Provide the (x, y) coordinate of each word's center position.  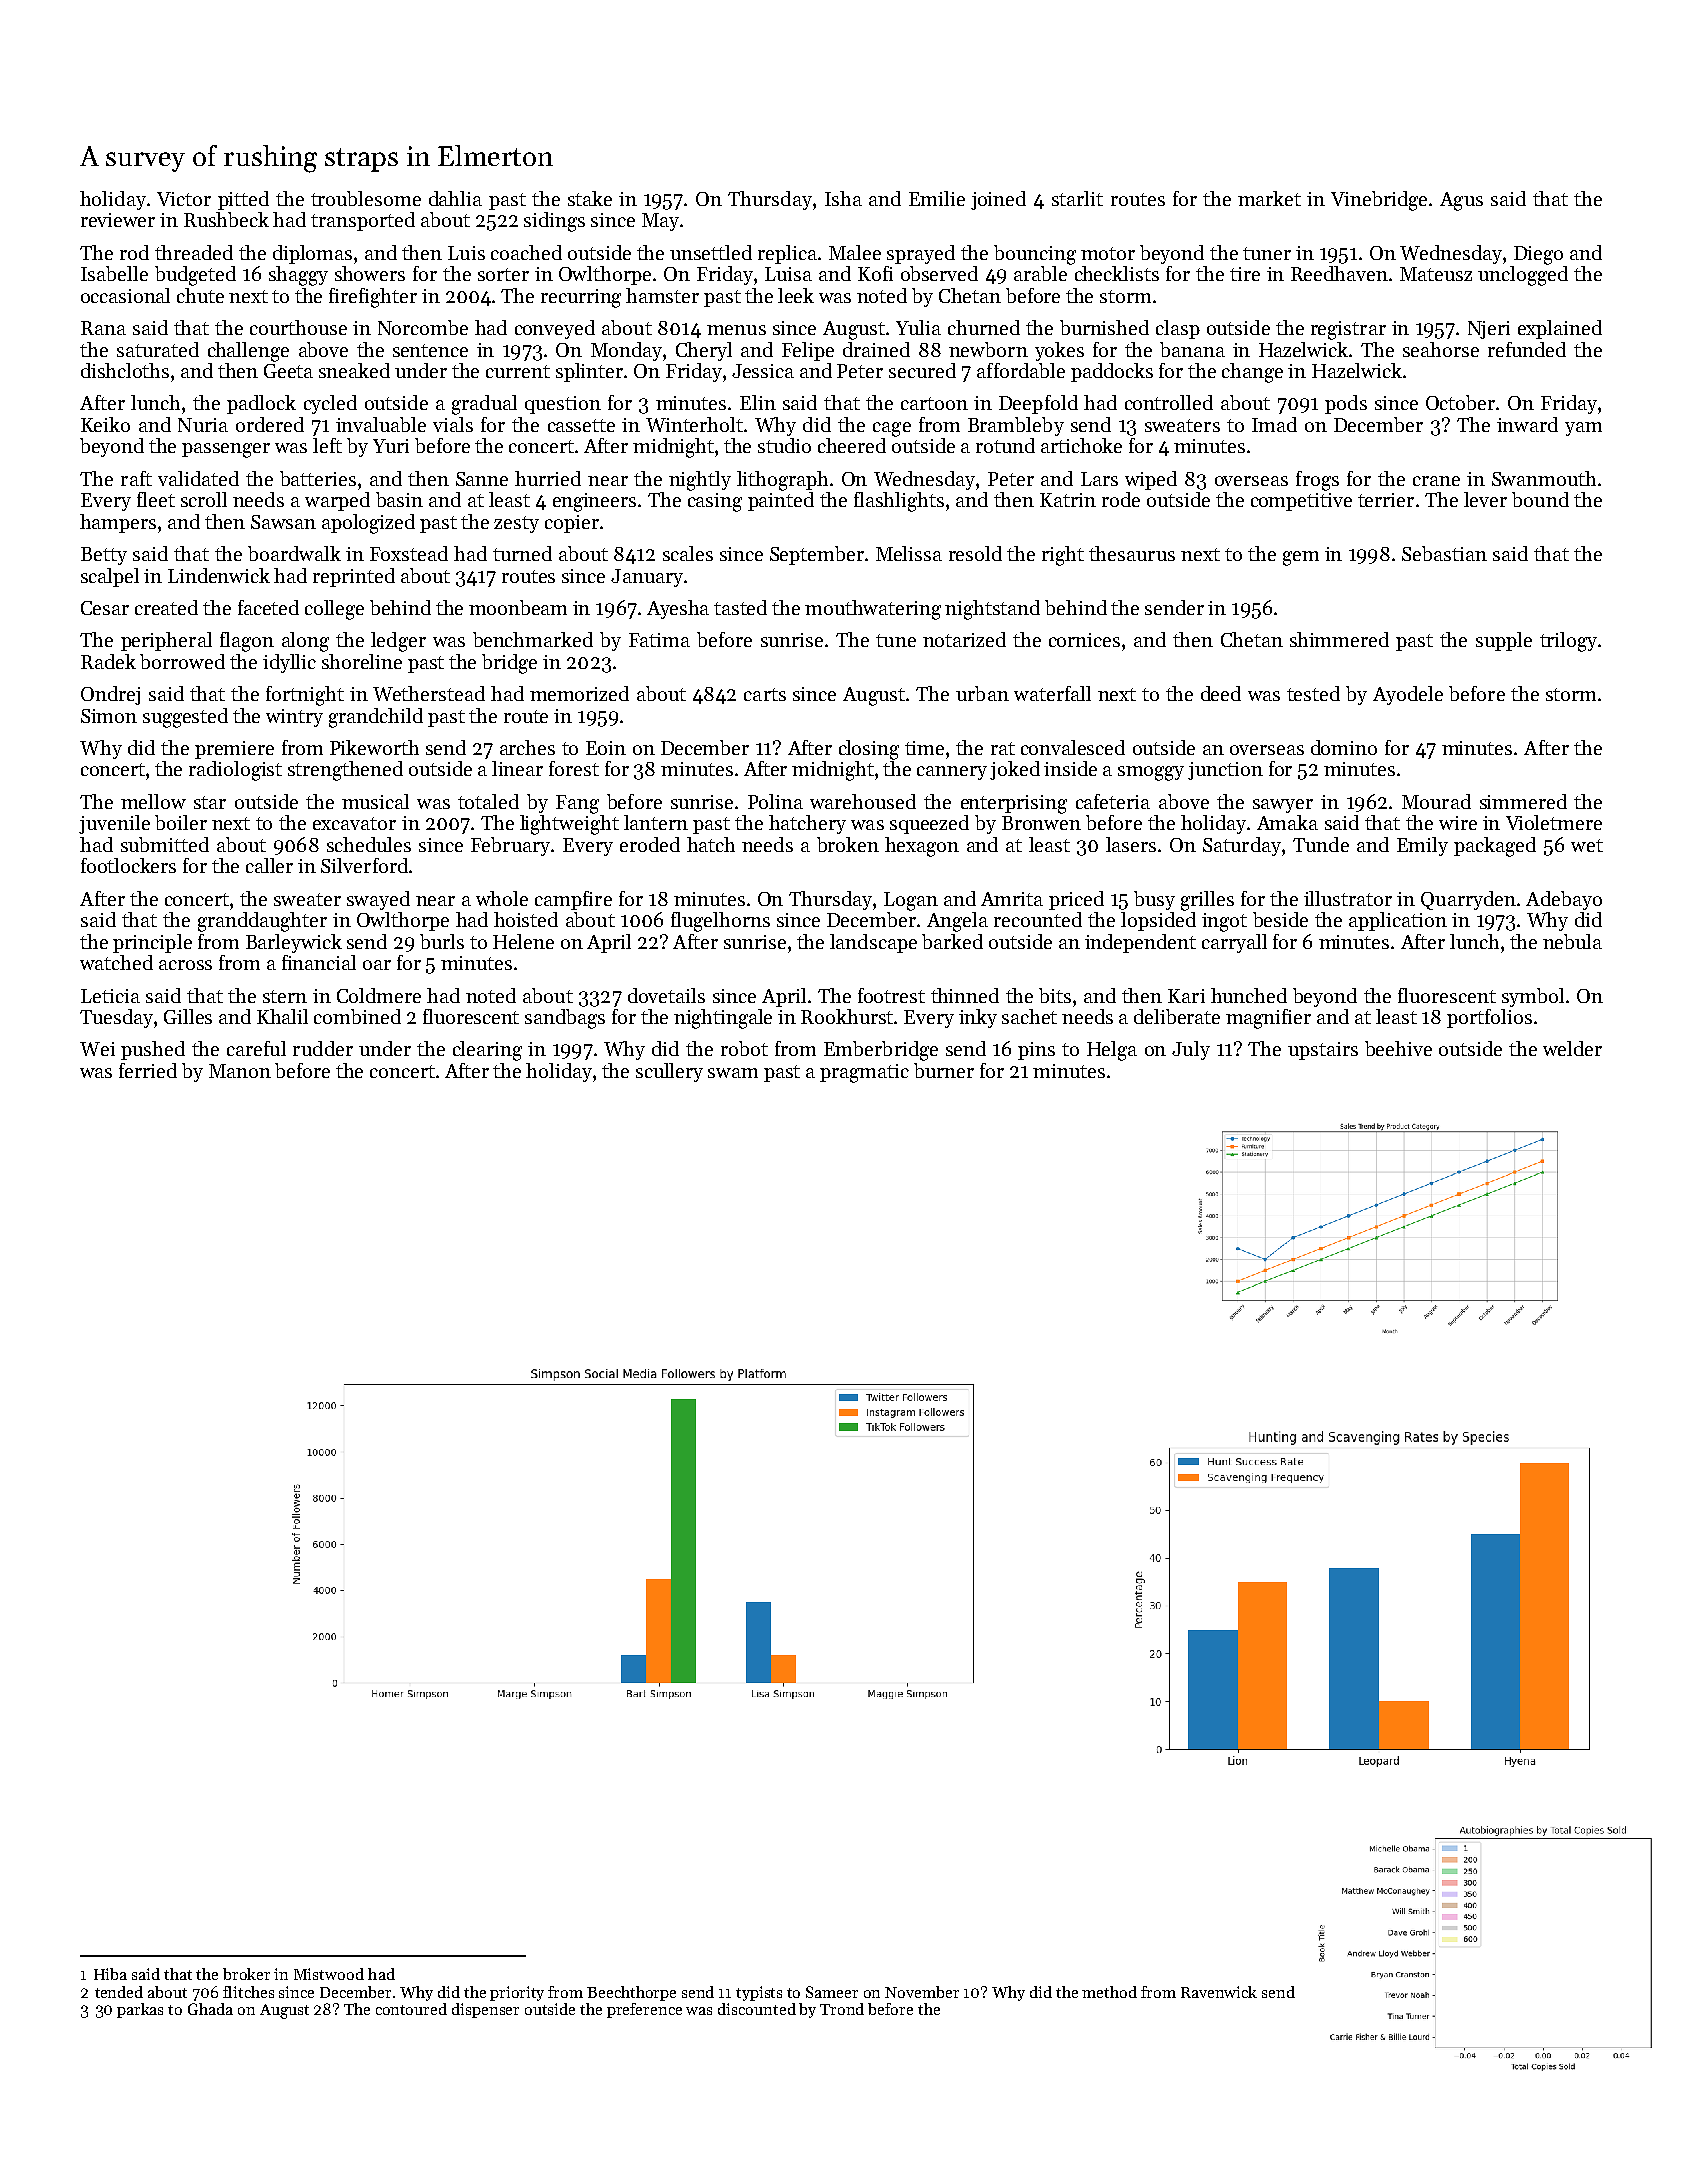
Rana (103, 328)
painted (781, 501)
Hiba (110, 1974)
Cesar (105, 608)
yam (1583, 429)
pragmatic (864, 1073)
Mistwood (329, 1974)
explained (1560, 329)
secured (922, 370)
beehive (1398, 1048)
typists (759, 1993)
